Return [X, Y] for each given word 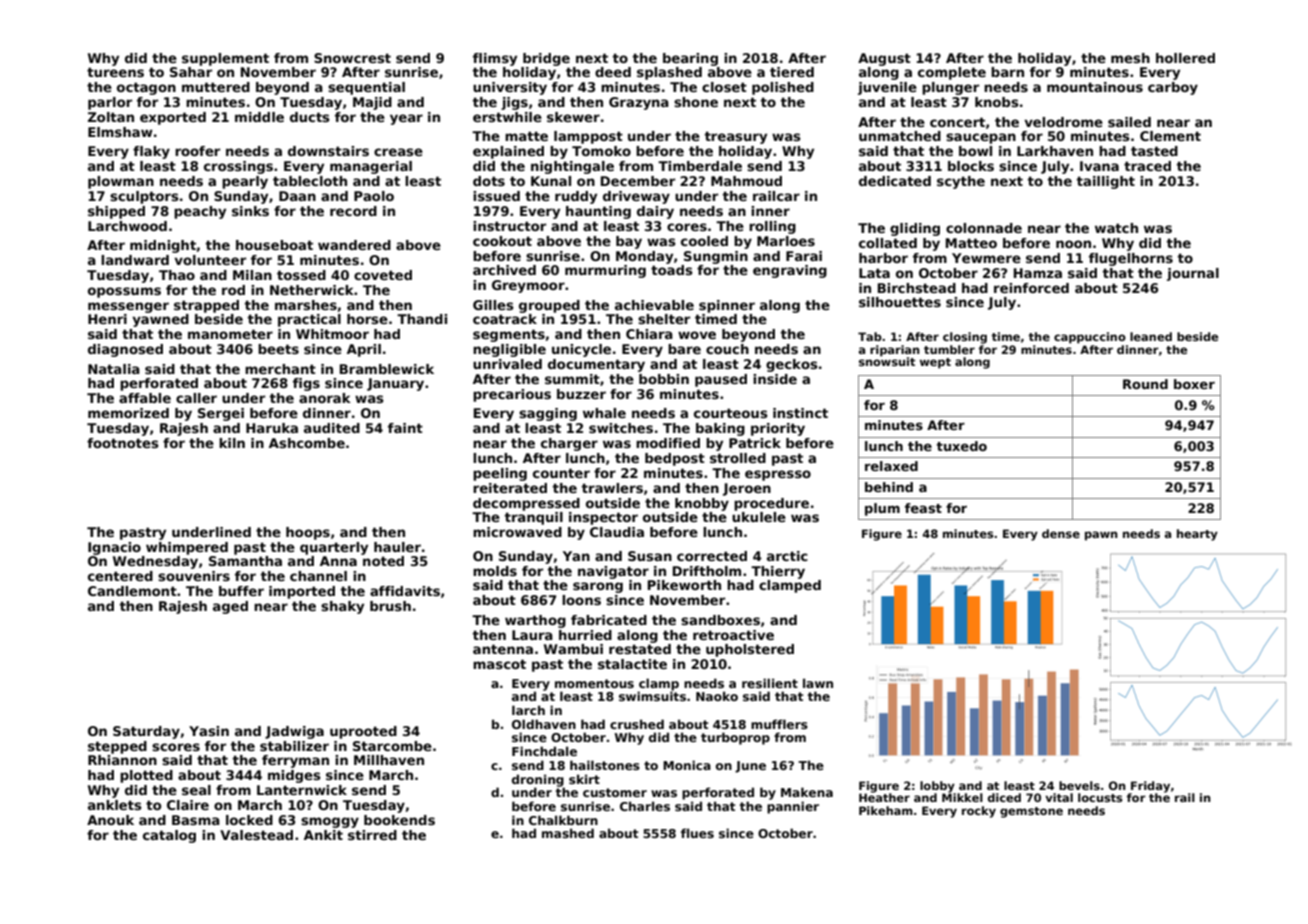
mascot [499, 664]
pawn [1101, 536]
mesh [1130, 58]
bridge [546, 59]
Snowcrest [352, 58]
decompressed [526, 504]
